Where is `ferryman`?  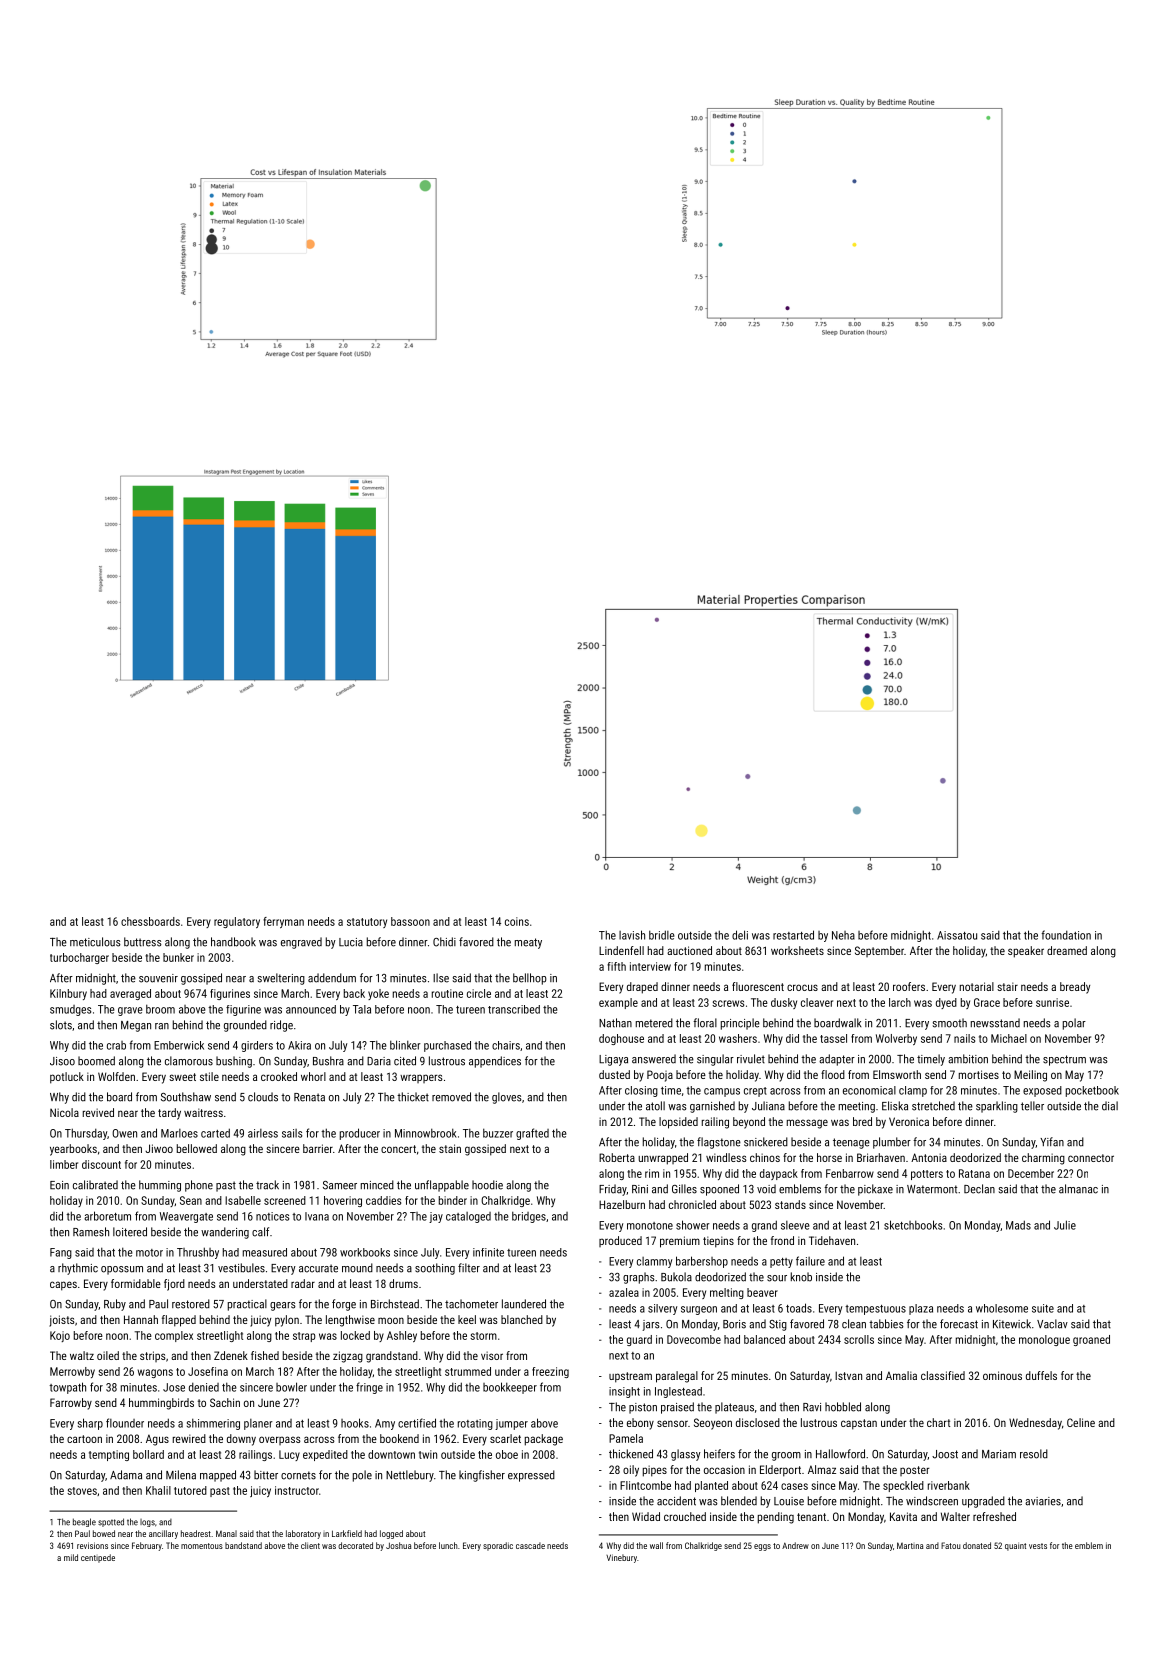 ferryman is located at coordinates (283, 922).
